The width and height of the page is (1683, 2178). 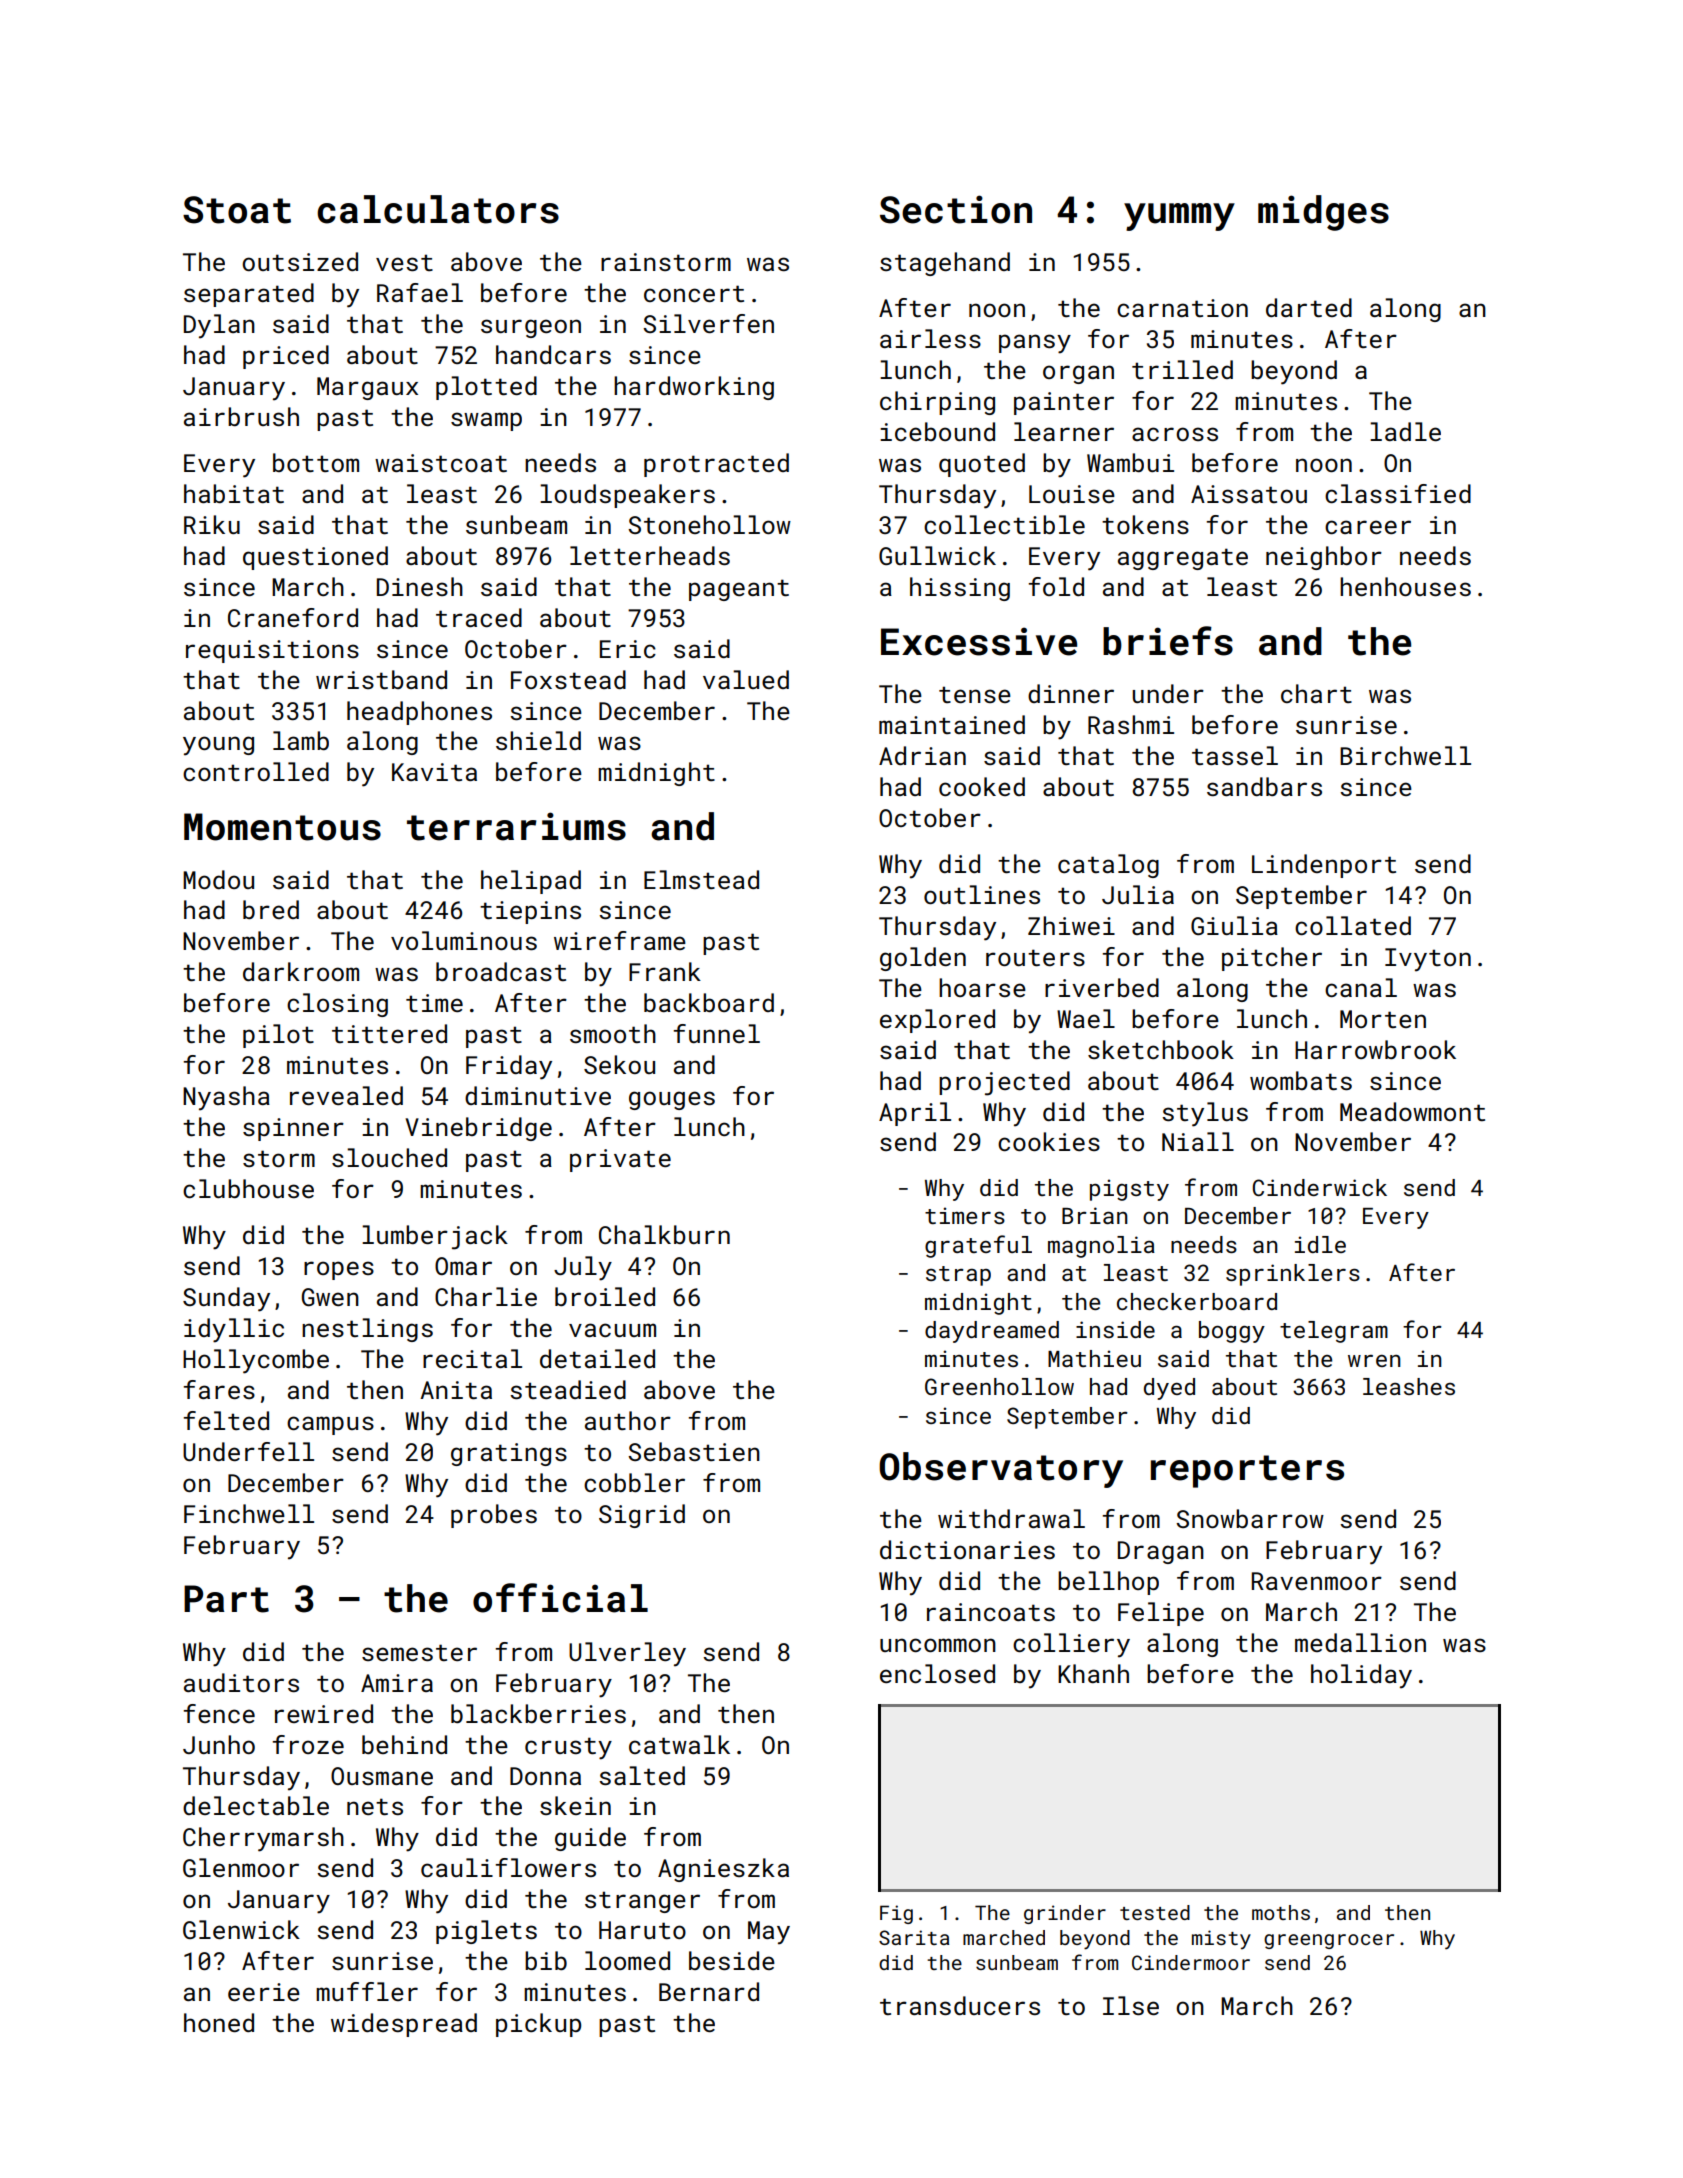 What do you see at coordinates (486, 1296) in the page?
I see `Charlie` at bounding box center [486, 1296].
